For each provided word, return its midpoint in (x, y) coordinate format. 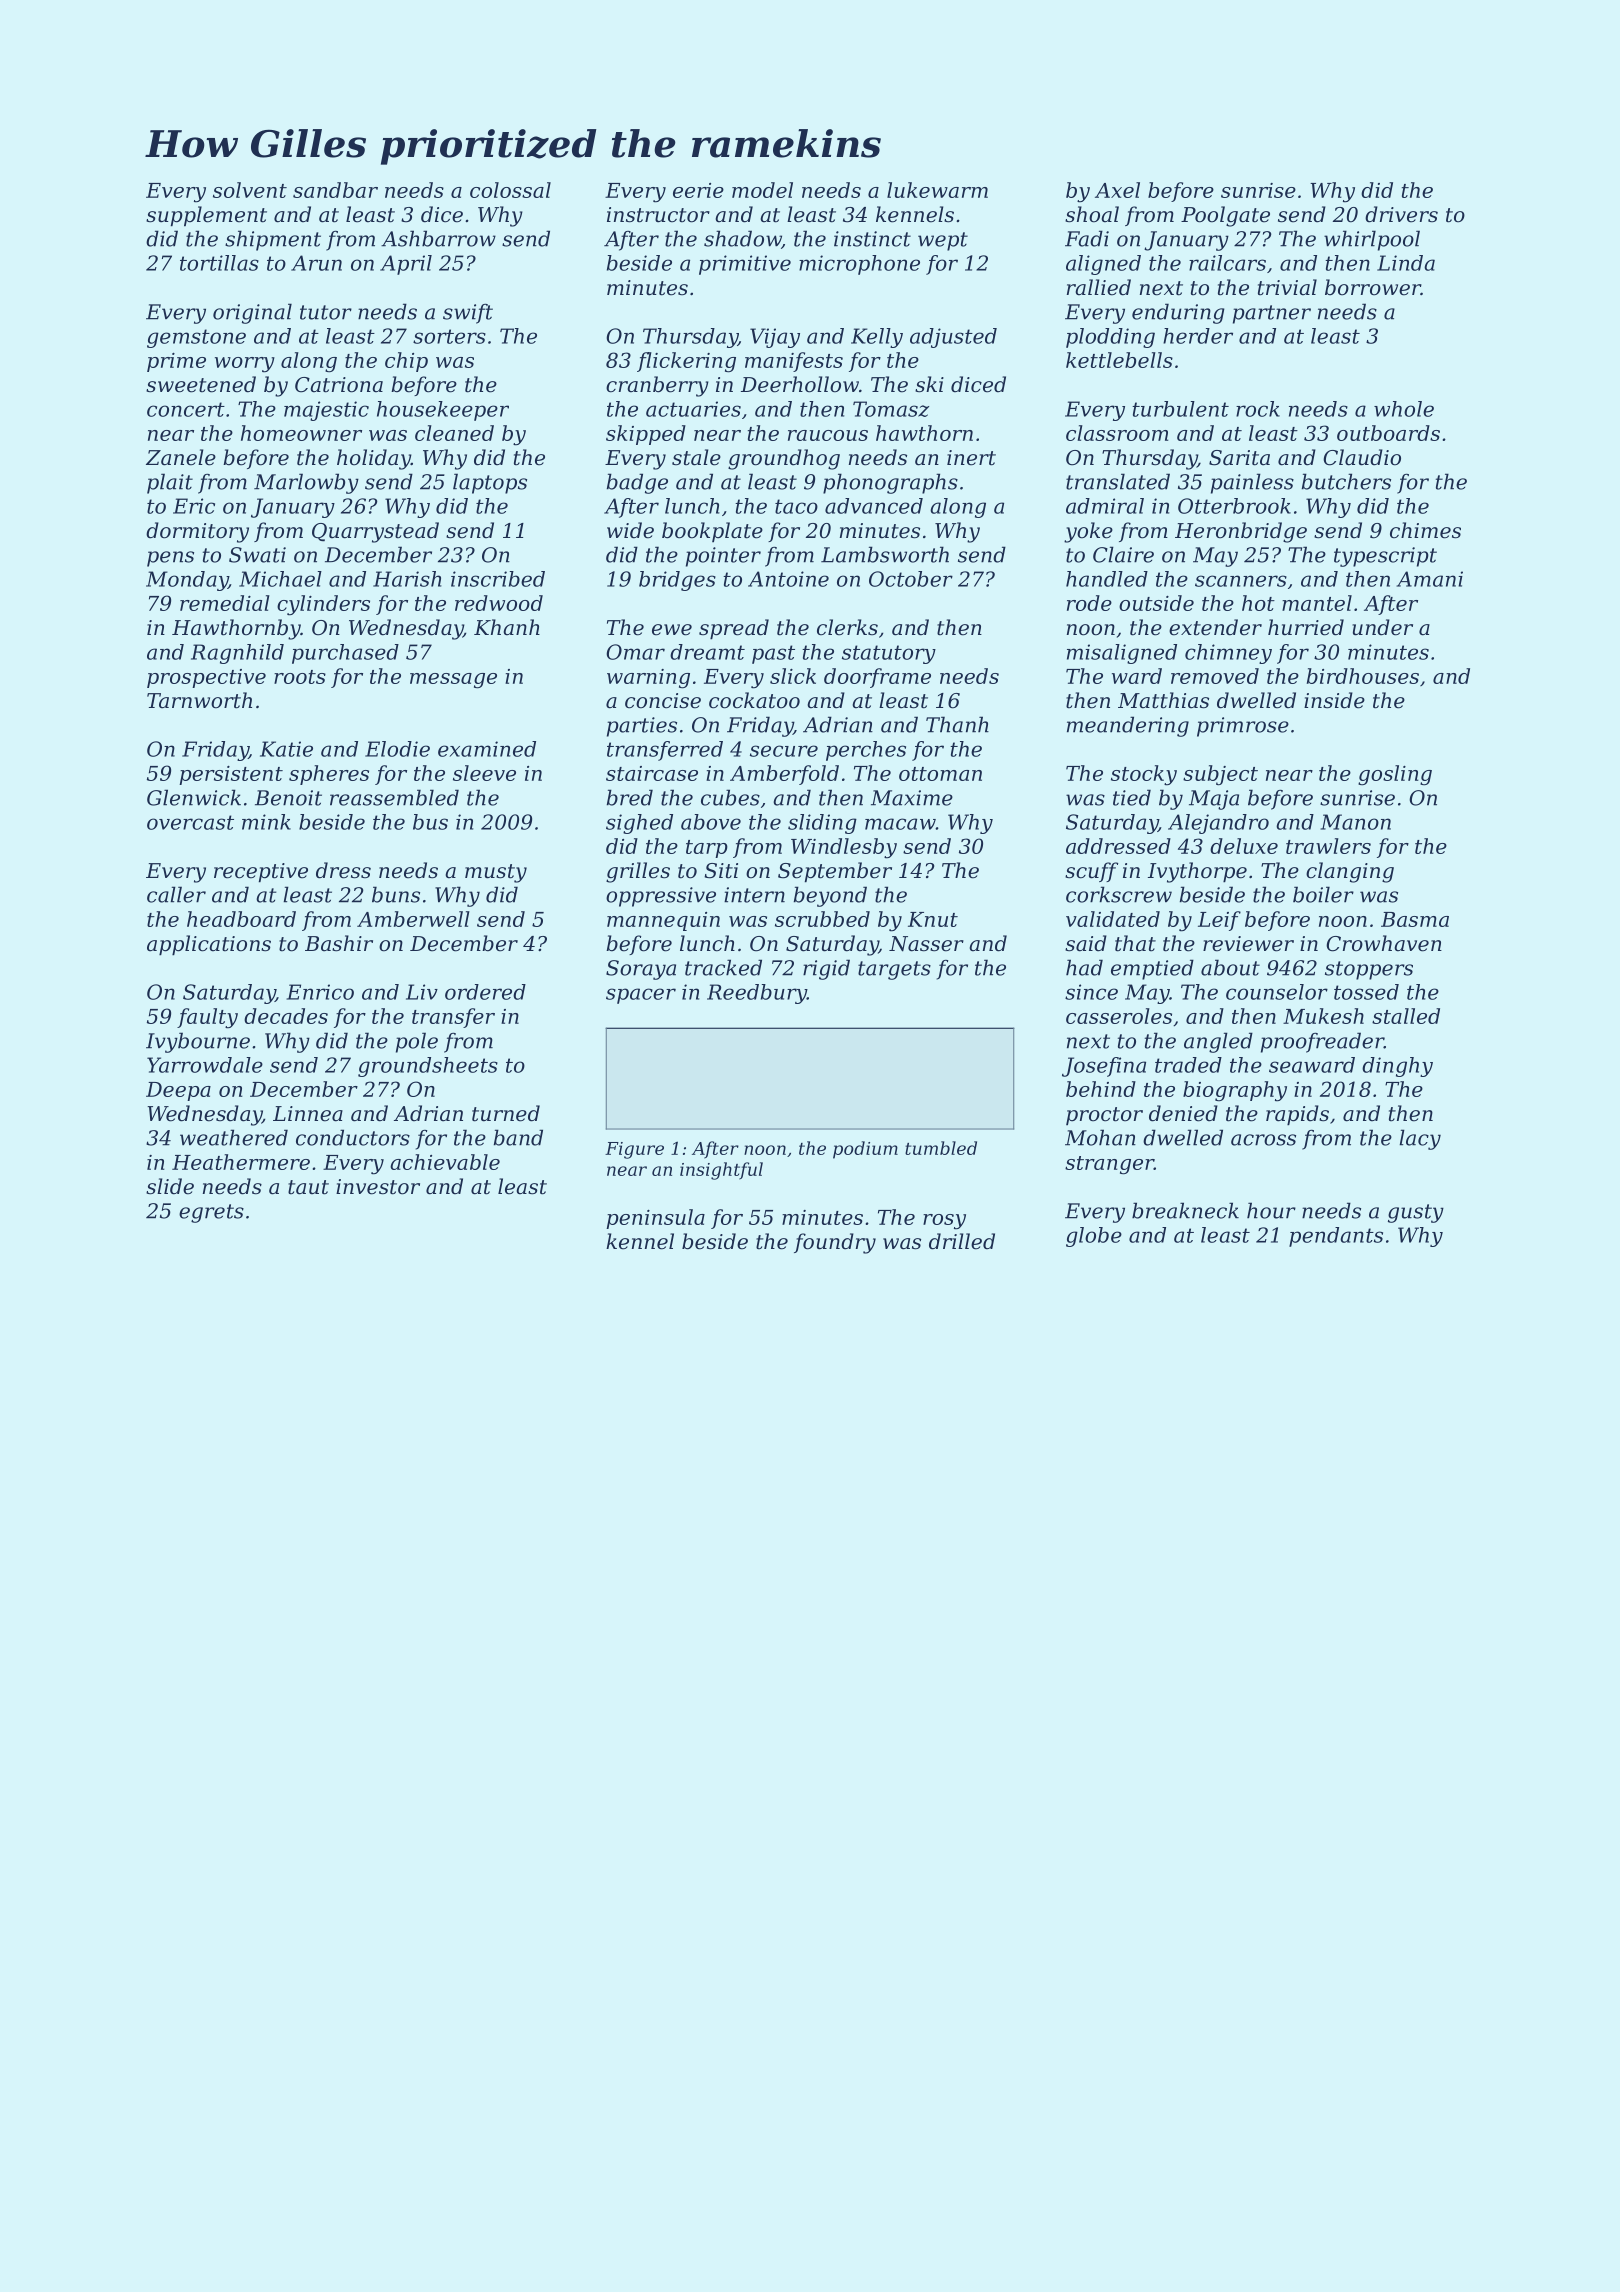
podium (865, 1150)
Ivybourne (198, 1042)
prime (176, 362)
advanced (874, 506)
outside (1156, 603)
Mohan (1100, 1137)
